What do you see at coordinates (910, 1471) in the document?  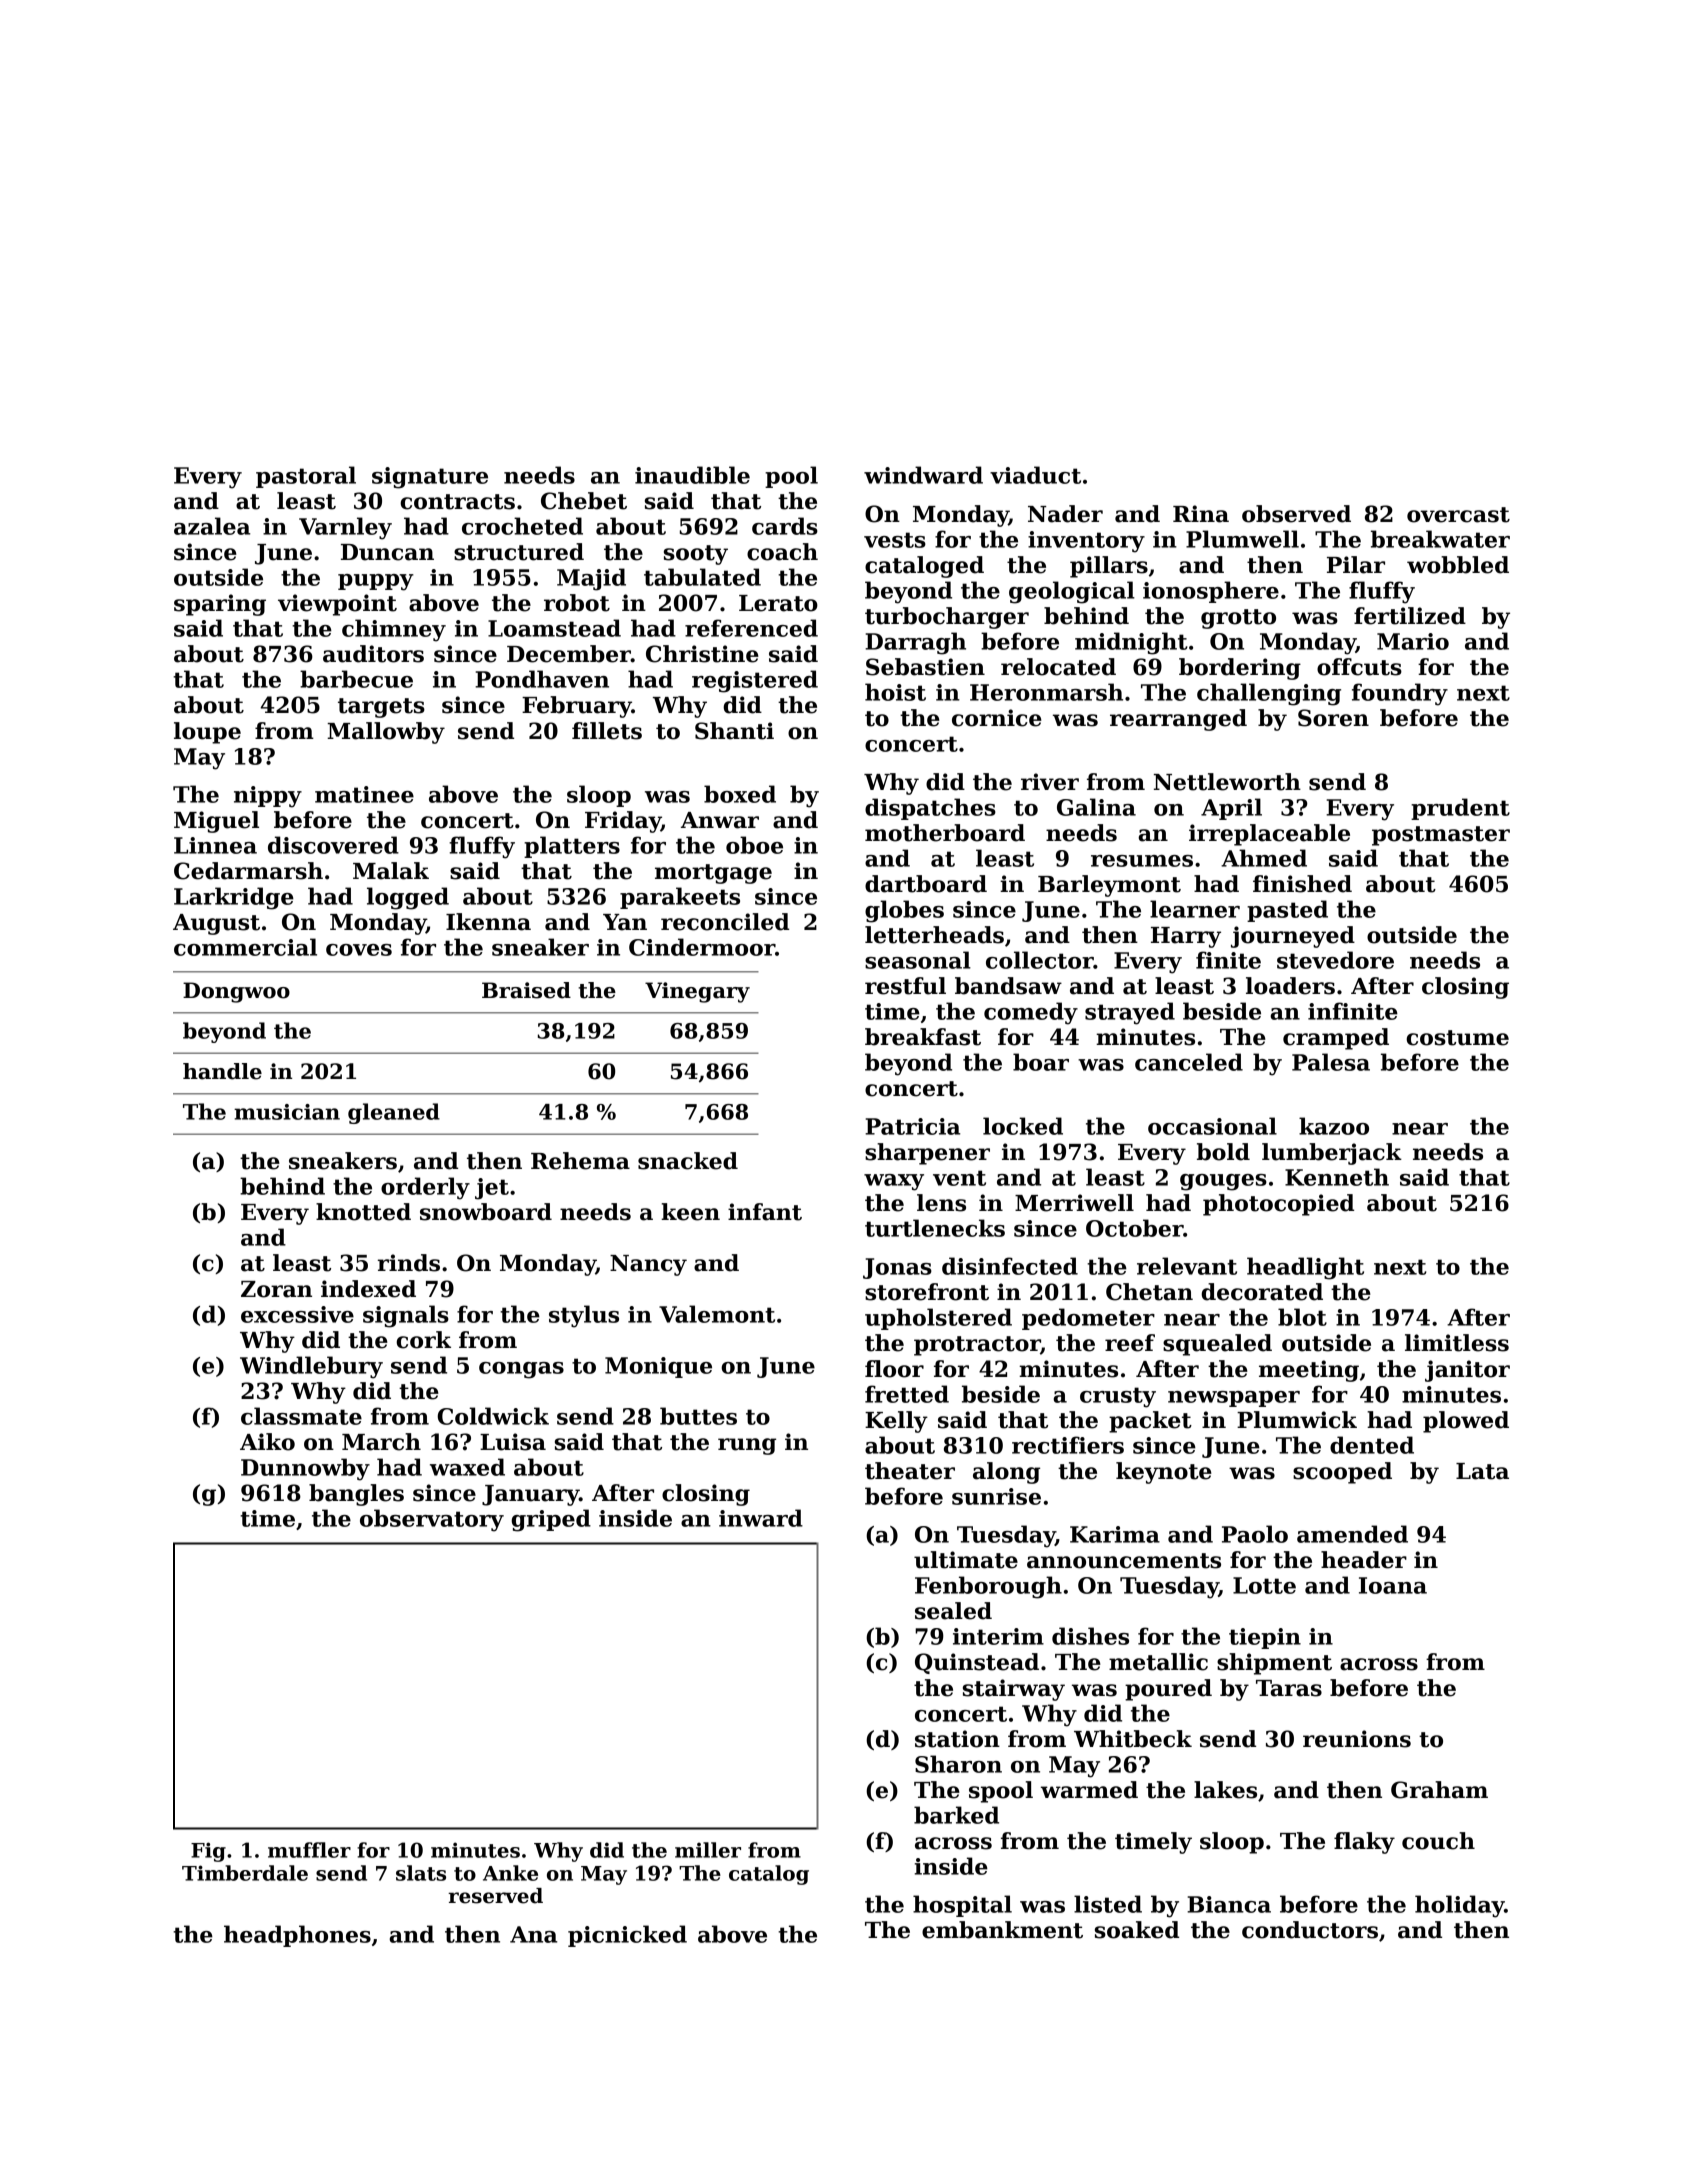 I see `theater` at bounding box center [910, 1471].
